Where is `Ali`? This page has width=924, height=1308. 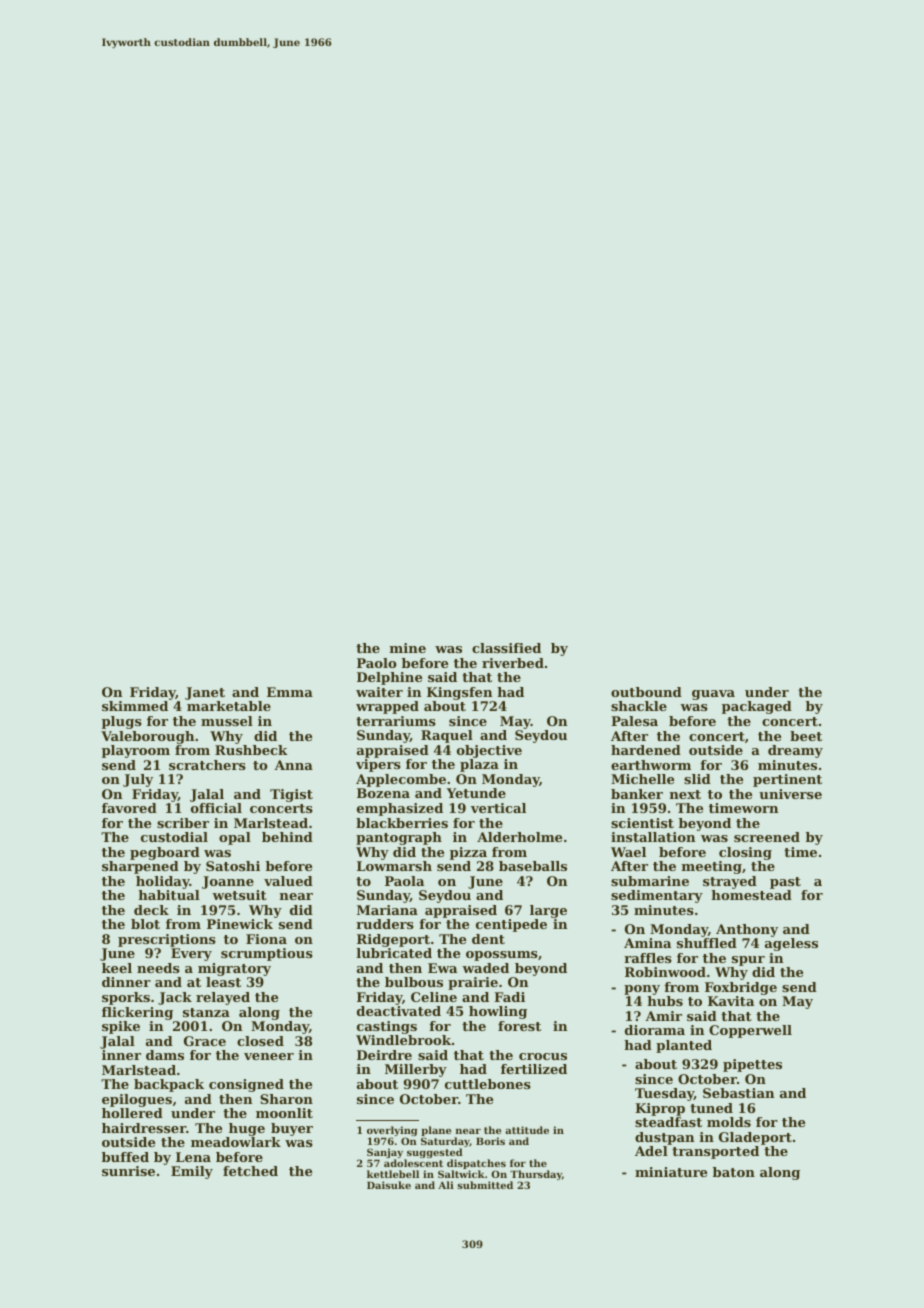
Ali is located at coordinates (446, 1185).
